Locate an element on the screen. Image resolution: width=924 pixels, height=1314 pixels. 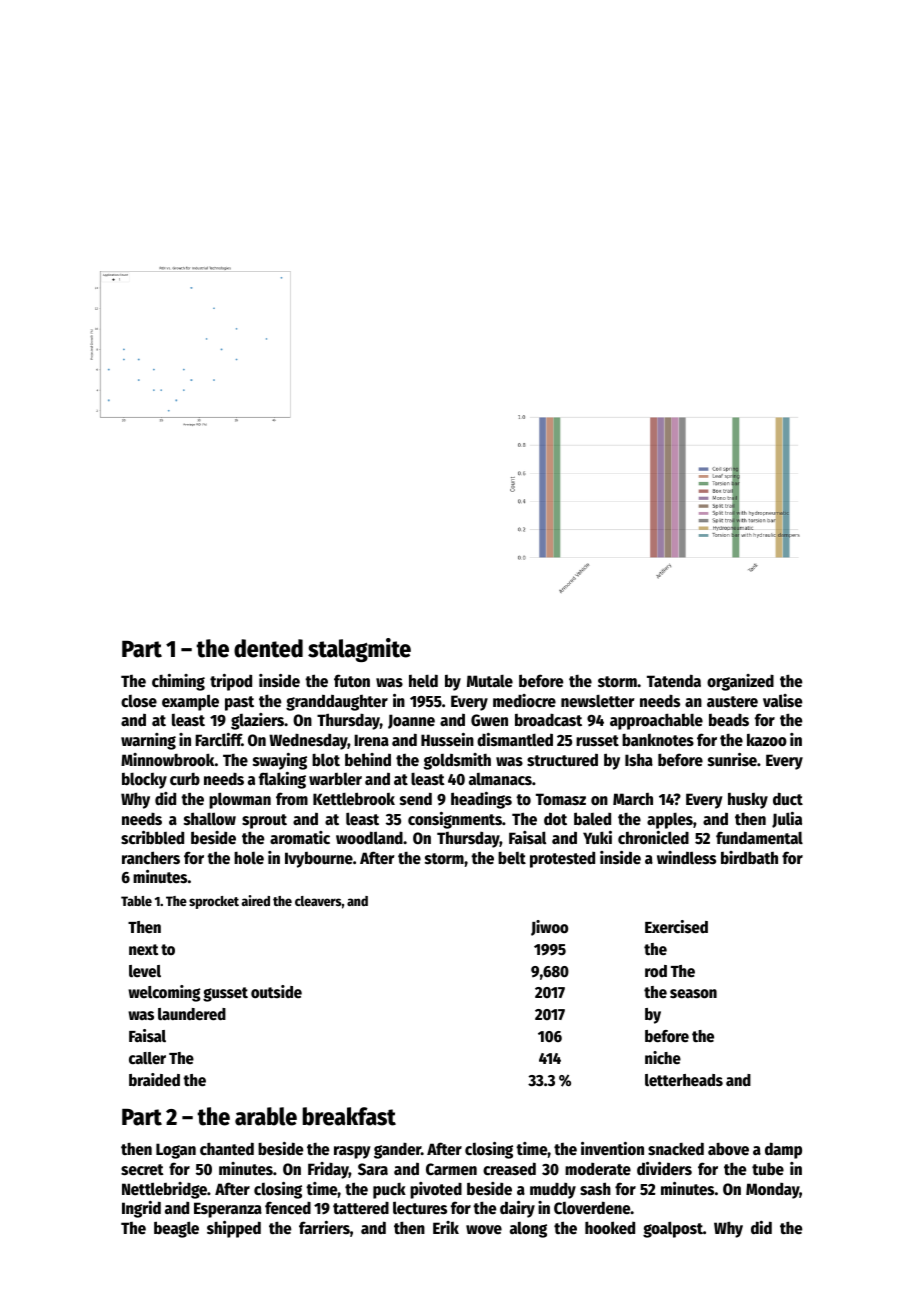
Table is located at coordinates (136, 901).
